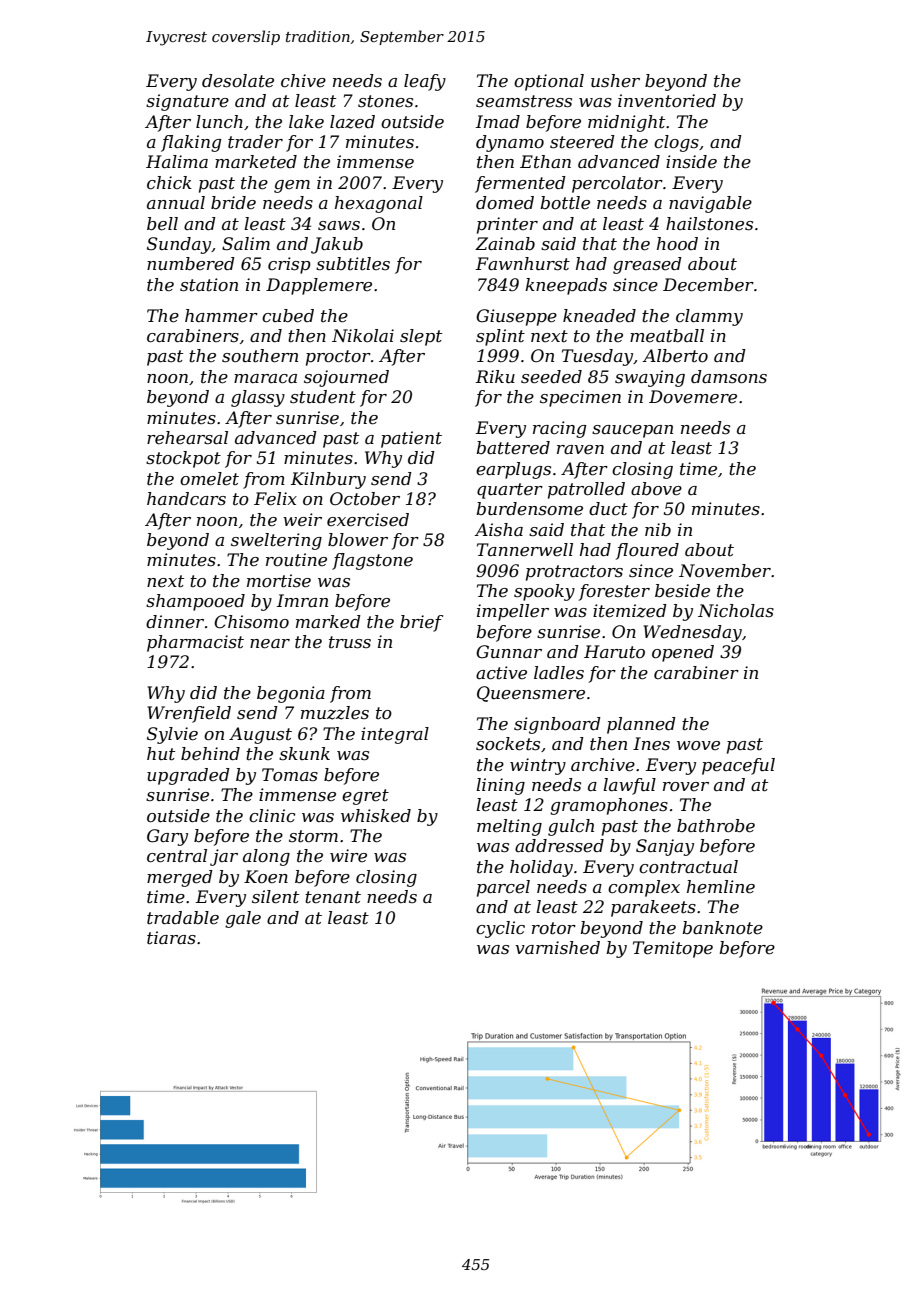  Describe the element at coordinates (693, 397) in the screenshot. I see `Dovemere` at that location.
